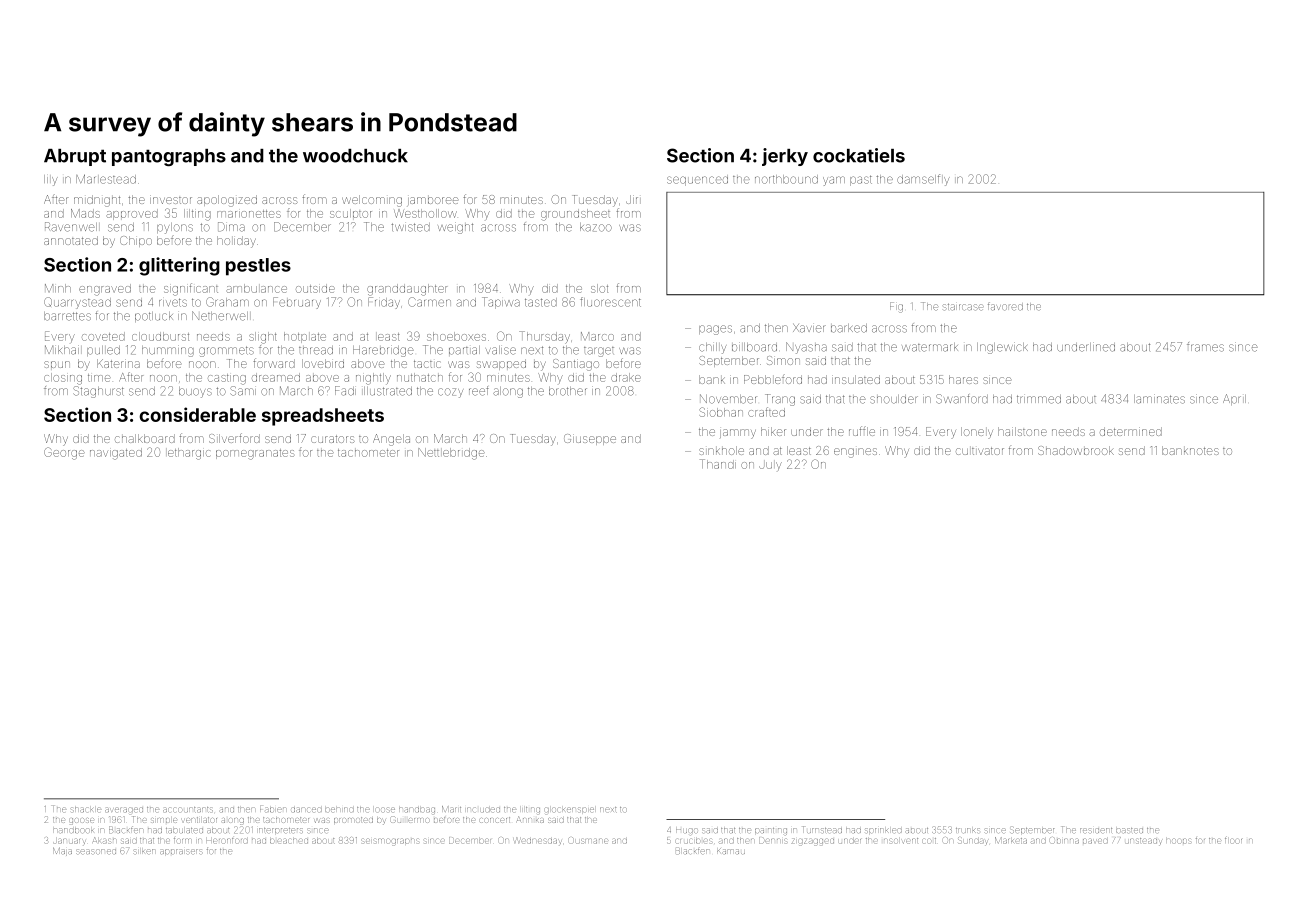  Describe the element at coordinates (169, 157) in the screenshot. I see `pantographs` at that location.
